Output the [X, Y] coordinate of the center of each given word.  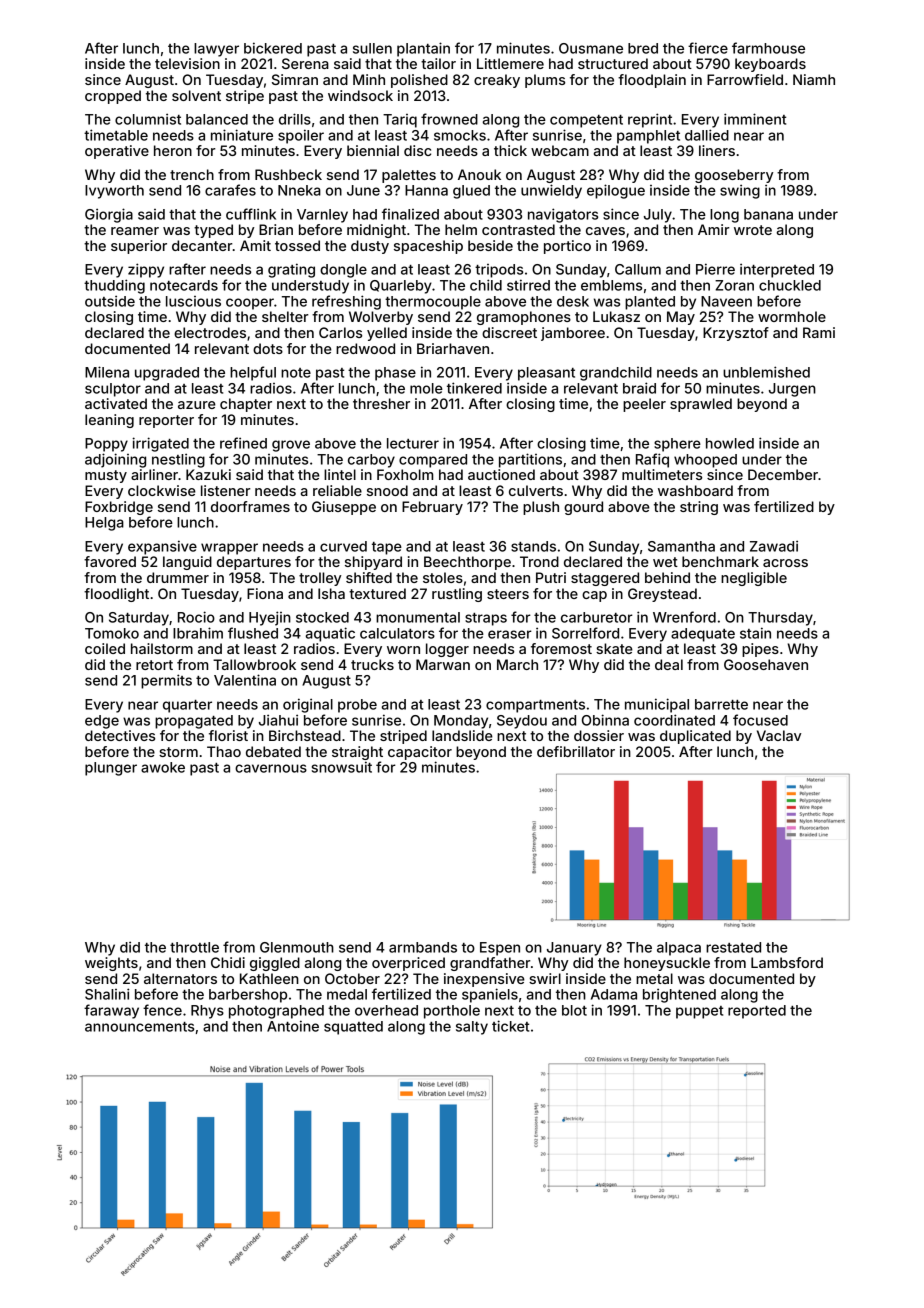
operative [117, 152]
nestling [178, 460]
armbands [423, 947]
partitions [530, 460]
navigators [563, 215]
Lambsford [787, 962]
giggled [275, 964]
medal [347, 994]
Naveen [726, 301]
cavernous [271, 768]
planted [650, 303]
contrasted [518, 229]
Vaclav [779, 735]
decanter [202, 245]
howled [730, 443]
